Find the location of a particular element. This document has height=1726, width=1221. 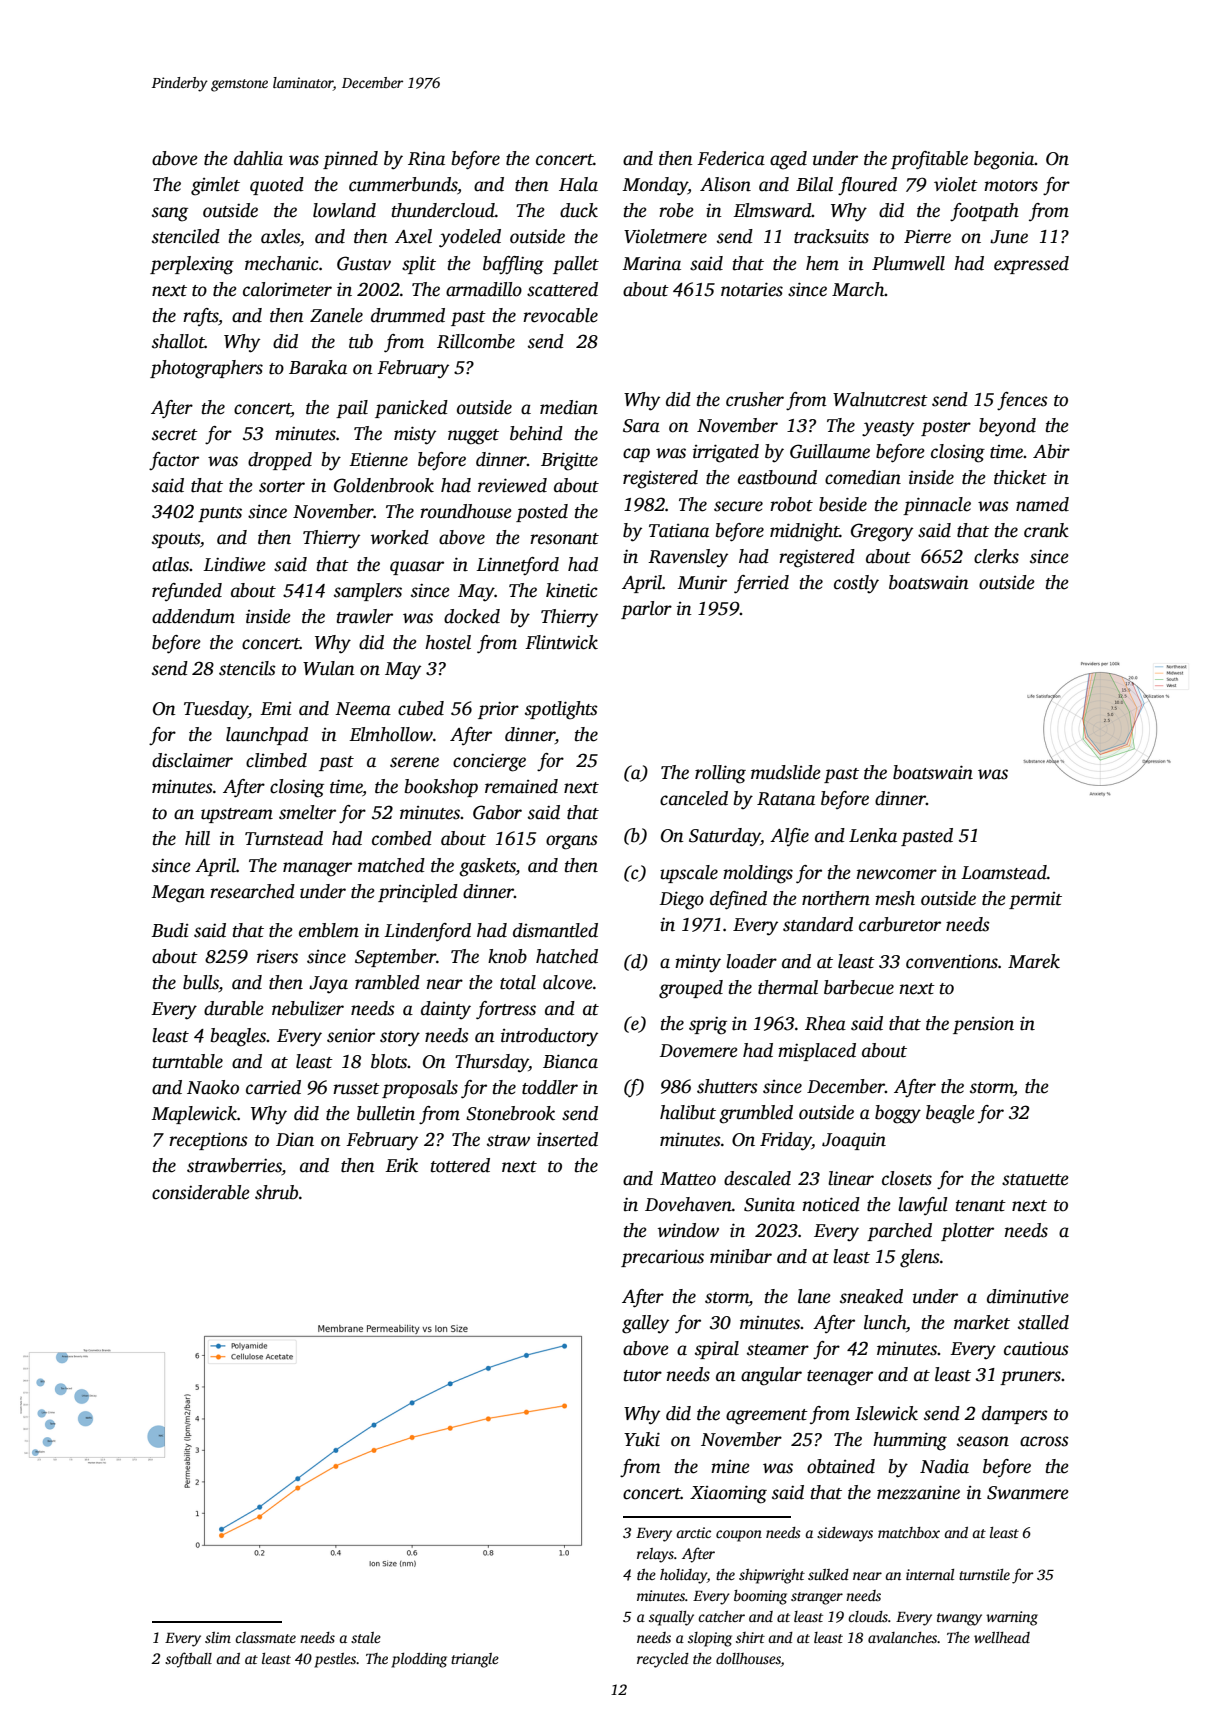

behind is located at coordinates (536, 433).
